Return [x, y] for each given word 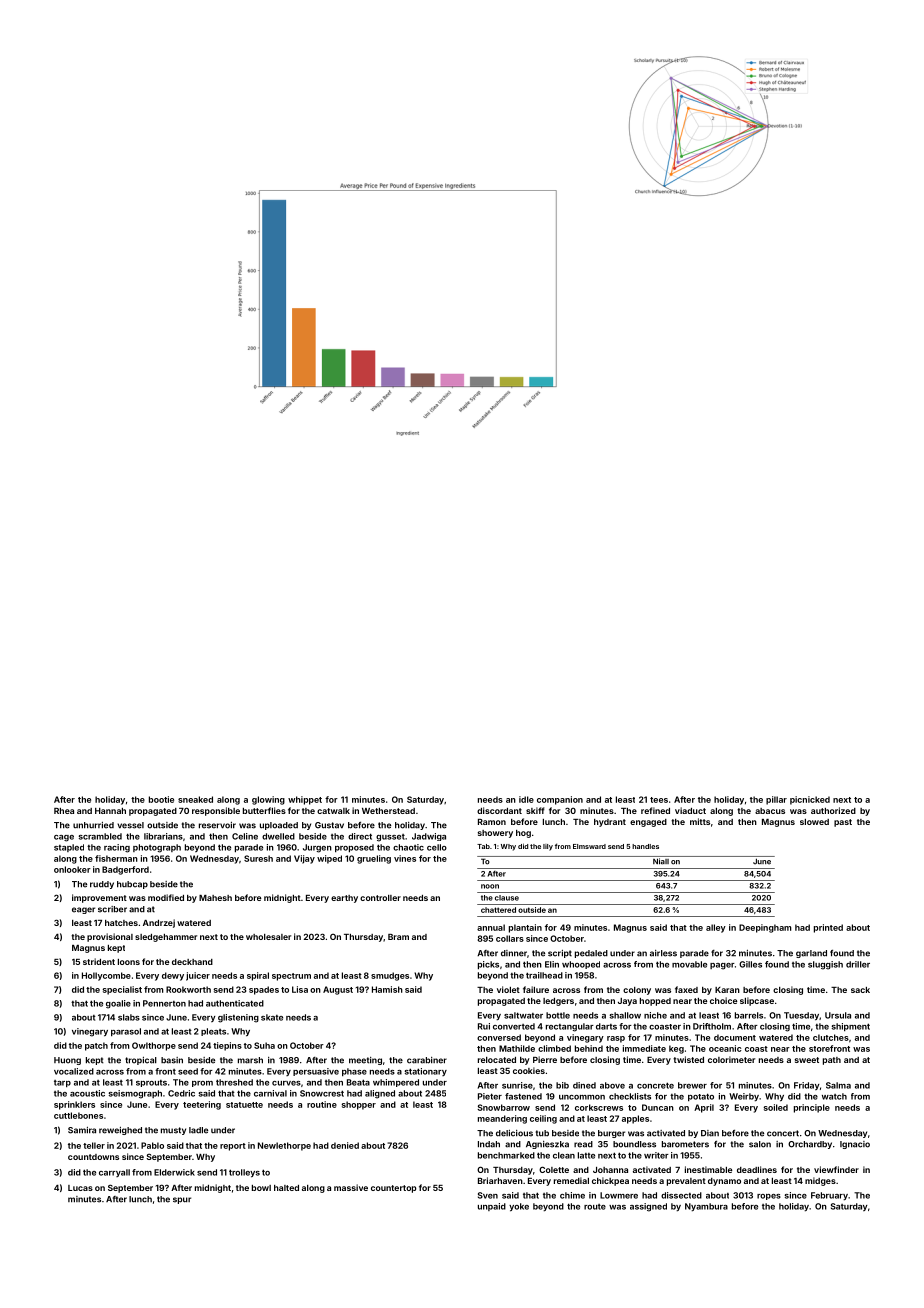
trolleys [244, 1173]
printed [828, 928]
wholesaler [268, 937]
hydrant [610, 823]
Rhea [64, 811]
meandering [502, 1119]
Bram [398, 937]
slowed [814, 822]
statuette [244, 1105]
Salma [838, 1085]
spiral [258, 976]
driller [858, 964]
